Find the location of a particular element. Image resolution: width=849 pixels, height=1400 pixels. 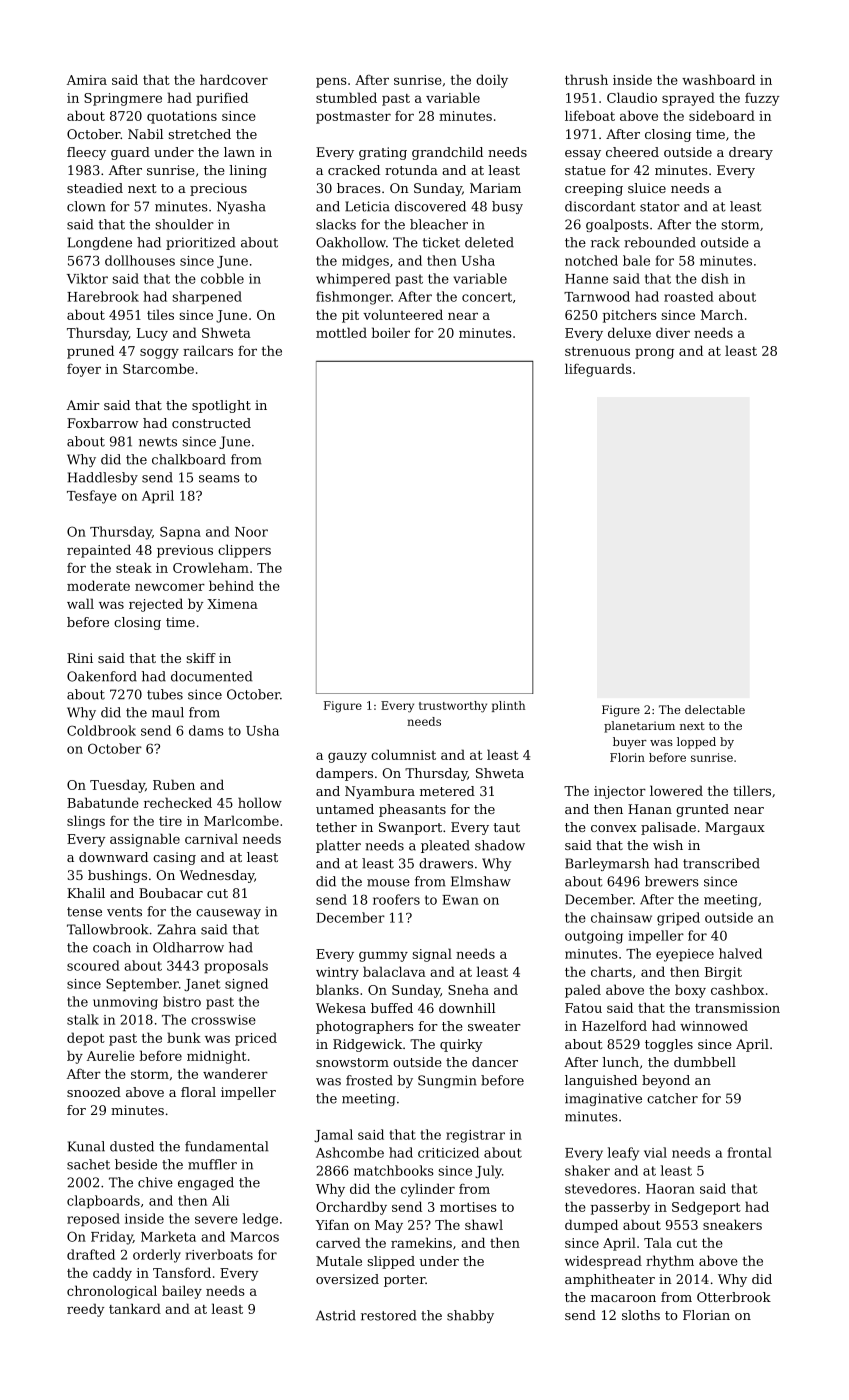

thrush is located at coordinates (586, 79).
